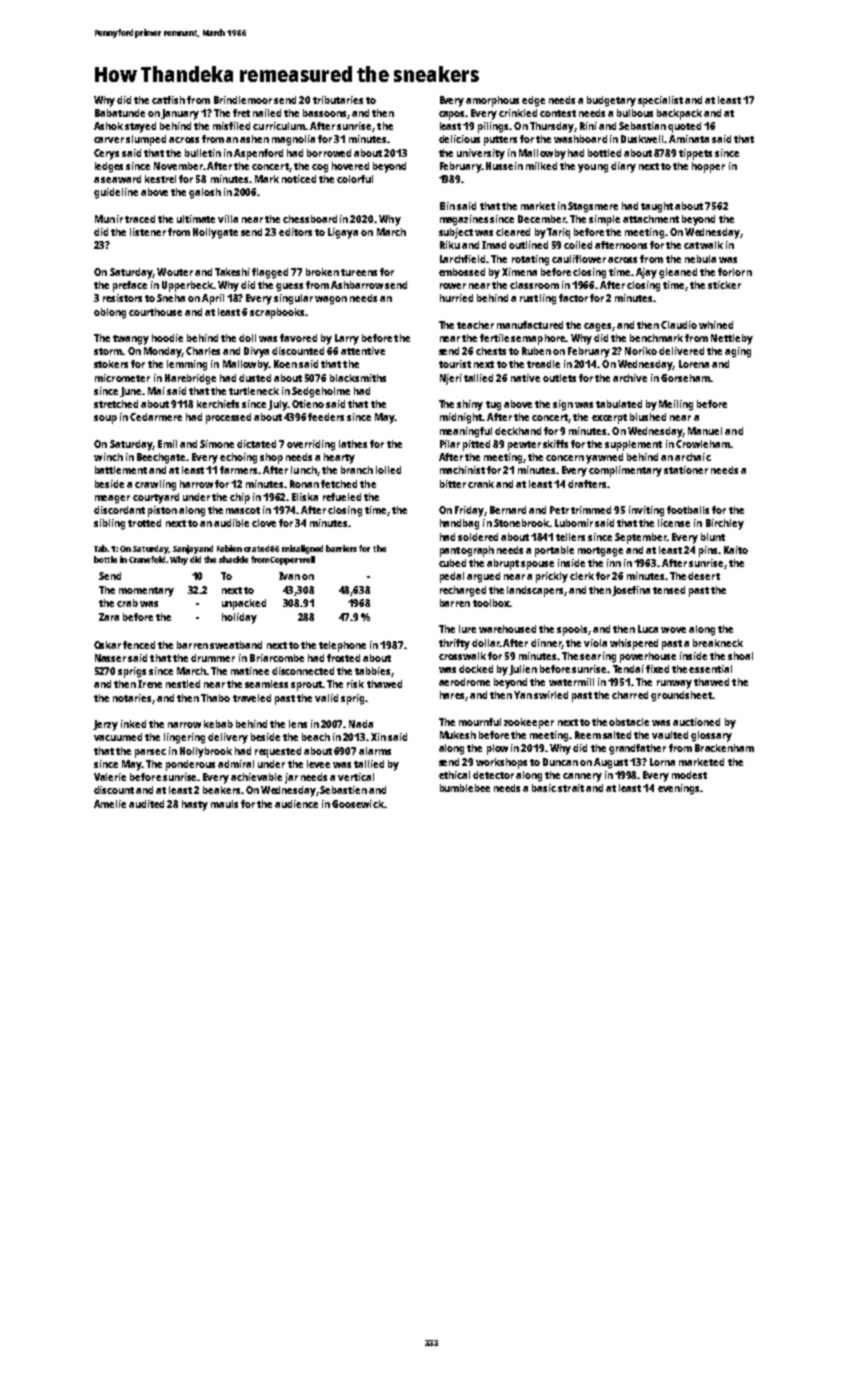  Describe the element at coordinates (146, 140) in the image. I see `slumped` at that location.
